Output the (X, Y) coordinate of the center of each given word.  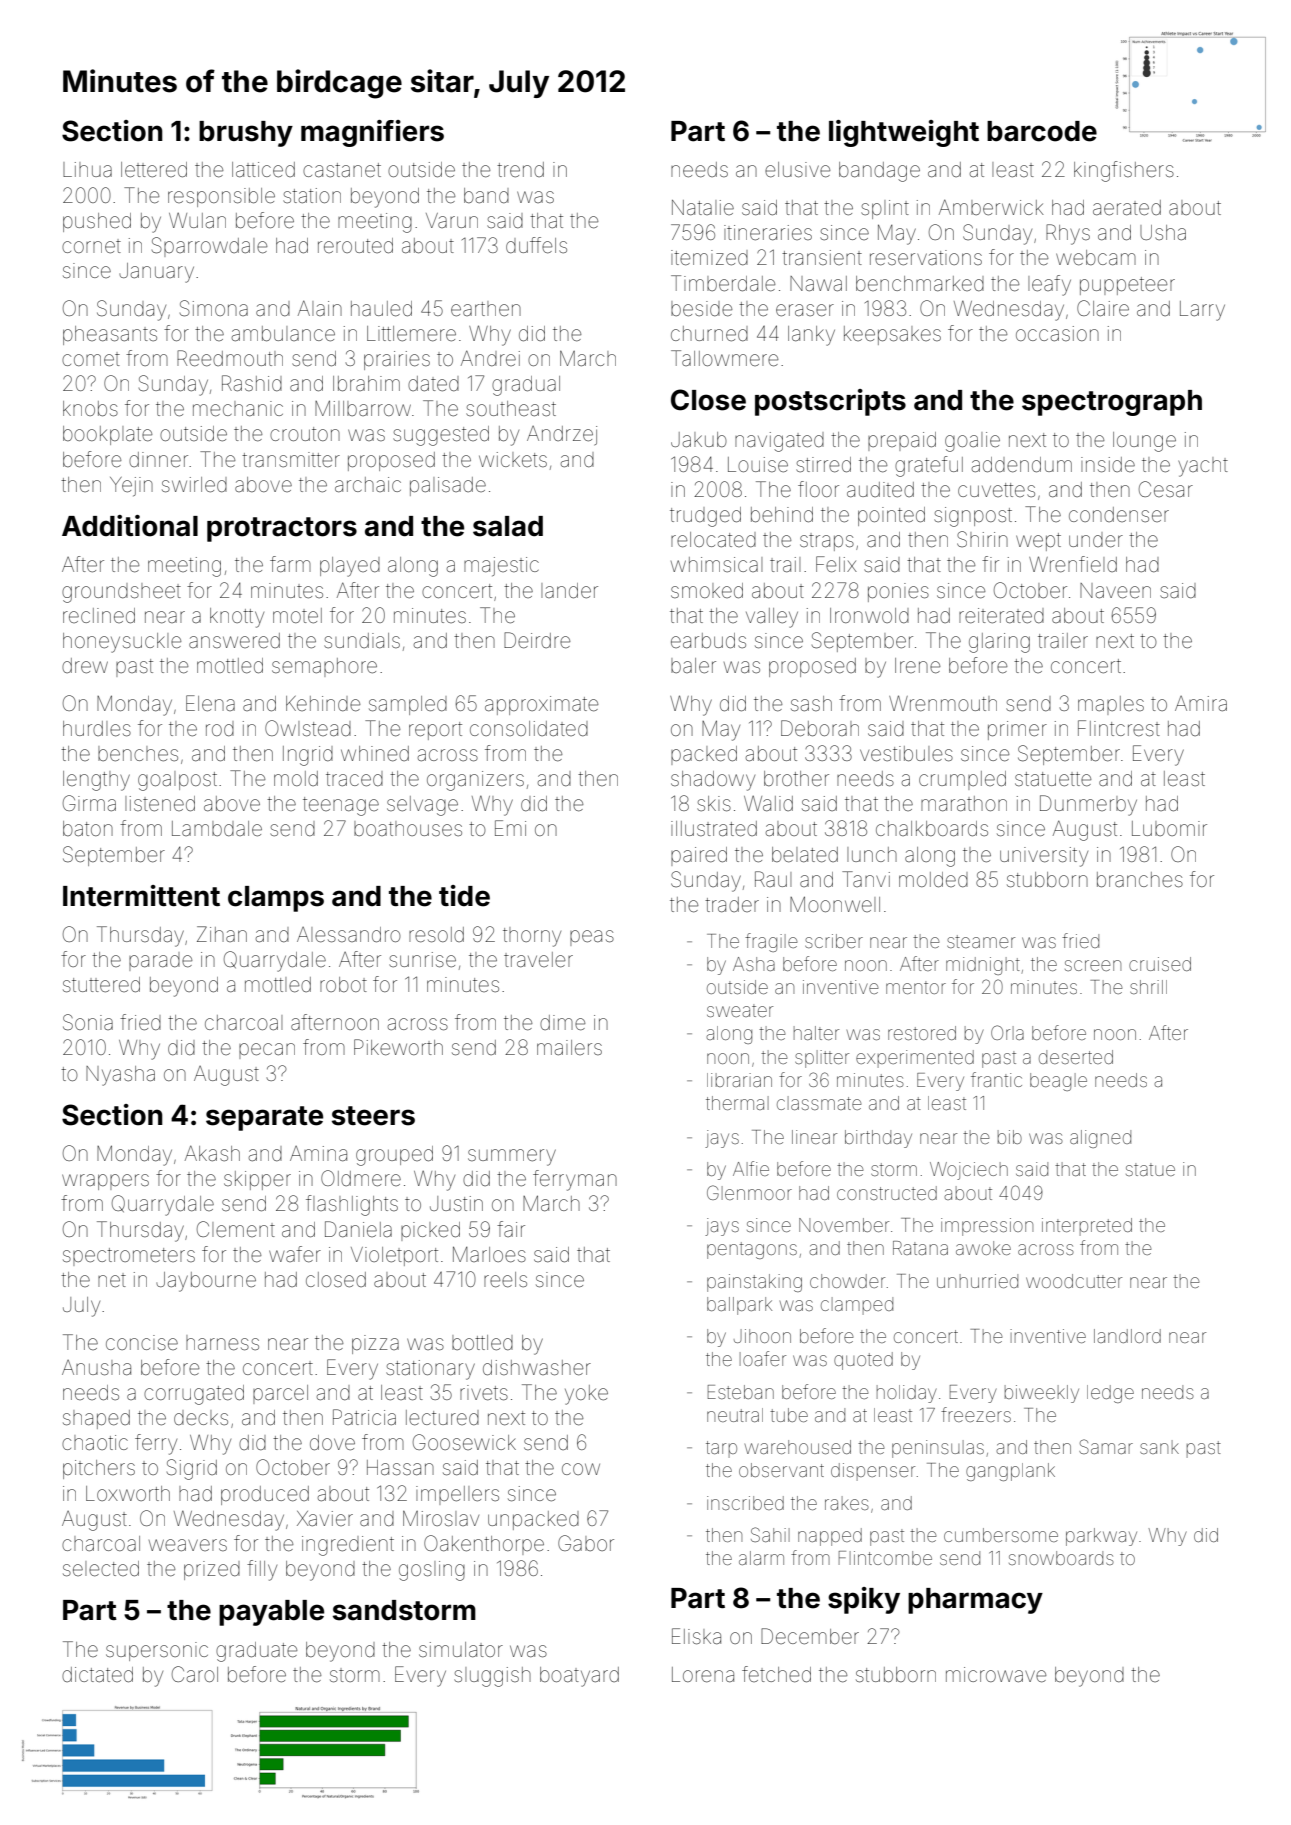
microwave (996, 1675)
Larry (1202, 311)
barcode (1042, 131)
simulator (461, 1649)
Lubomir (1169, 828)
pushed (97, 222)
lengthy (96, 781)
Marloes (489, 1254)
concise (142, 1342)
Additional (130, 526)
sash (811, 703)
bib (1010, 1137)
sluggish (492, 1677)
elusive (797, 170)
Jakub (699, 439)
